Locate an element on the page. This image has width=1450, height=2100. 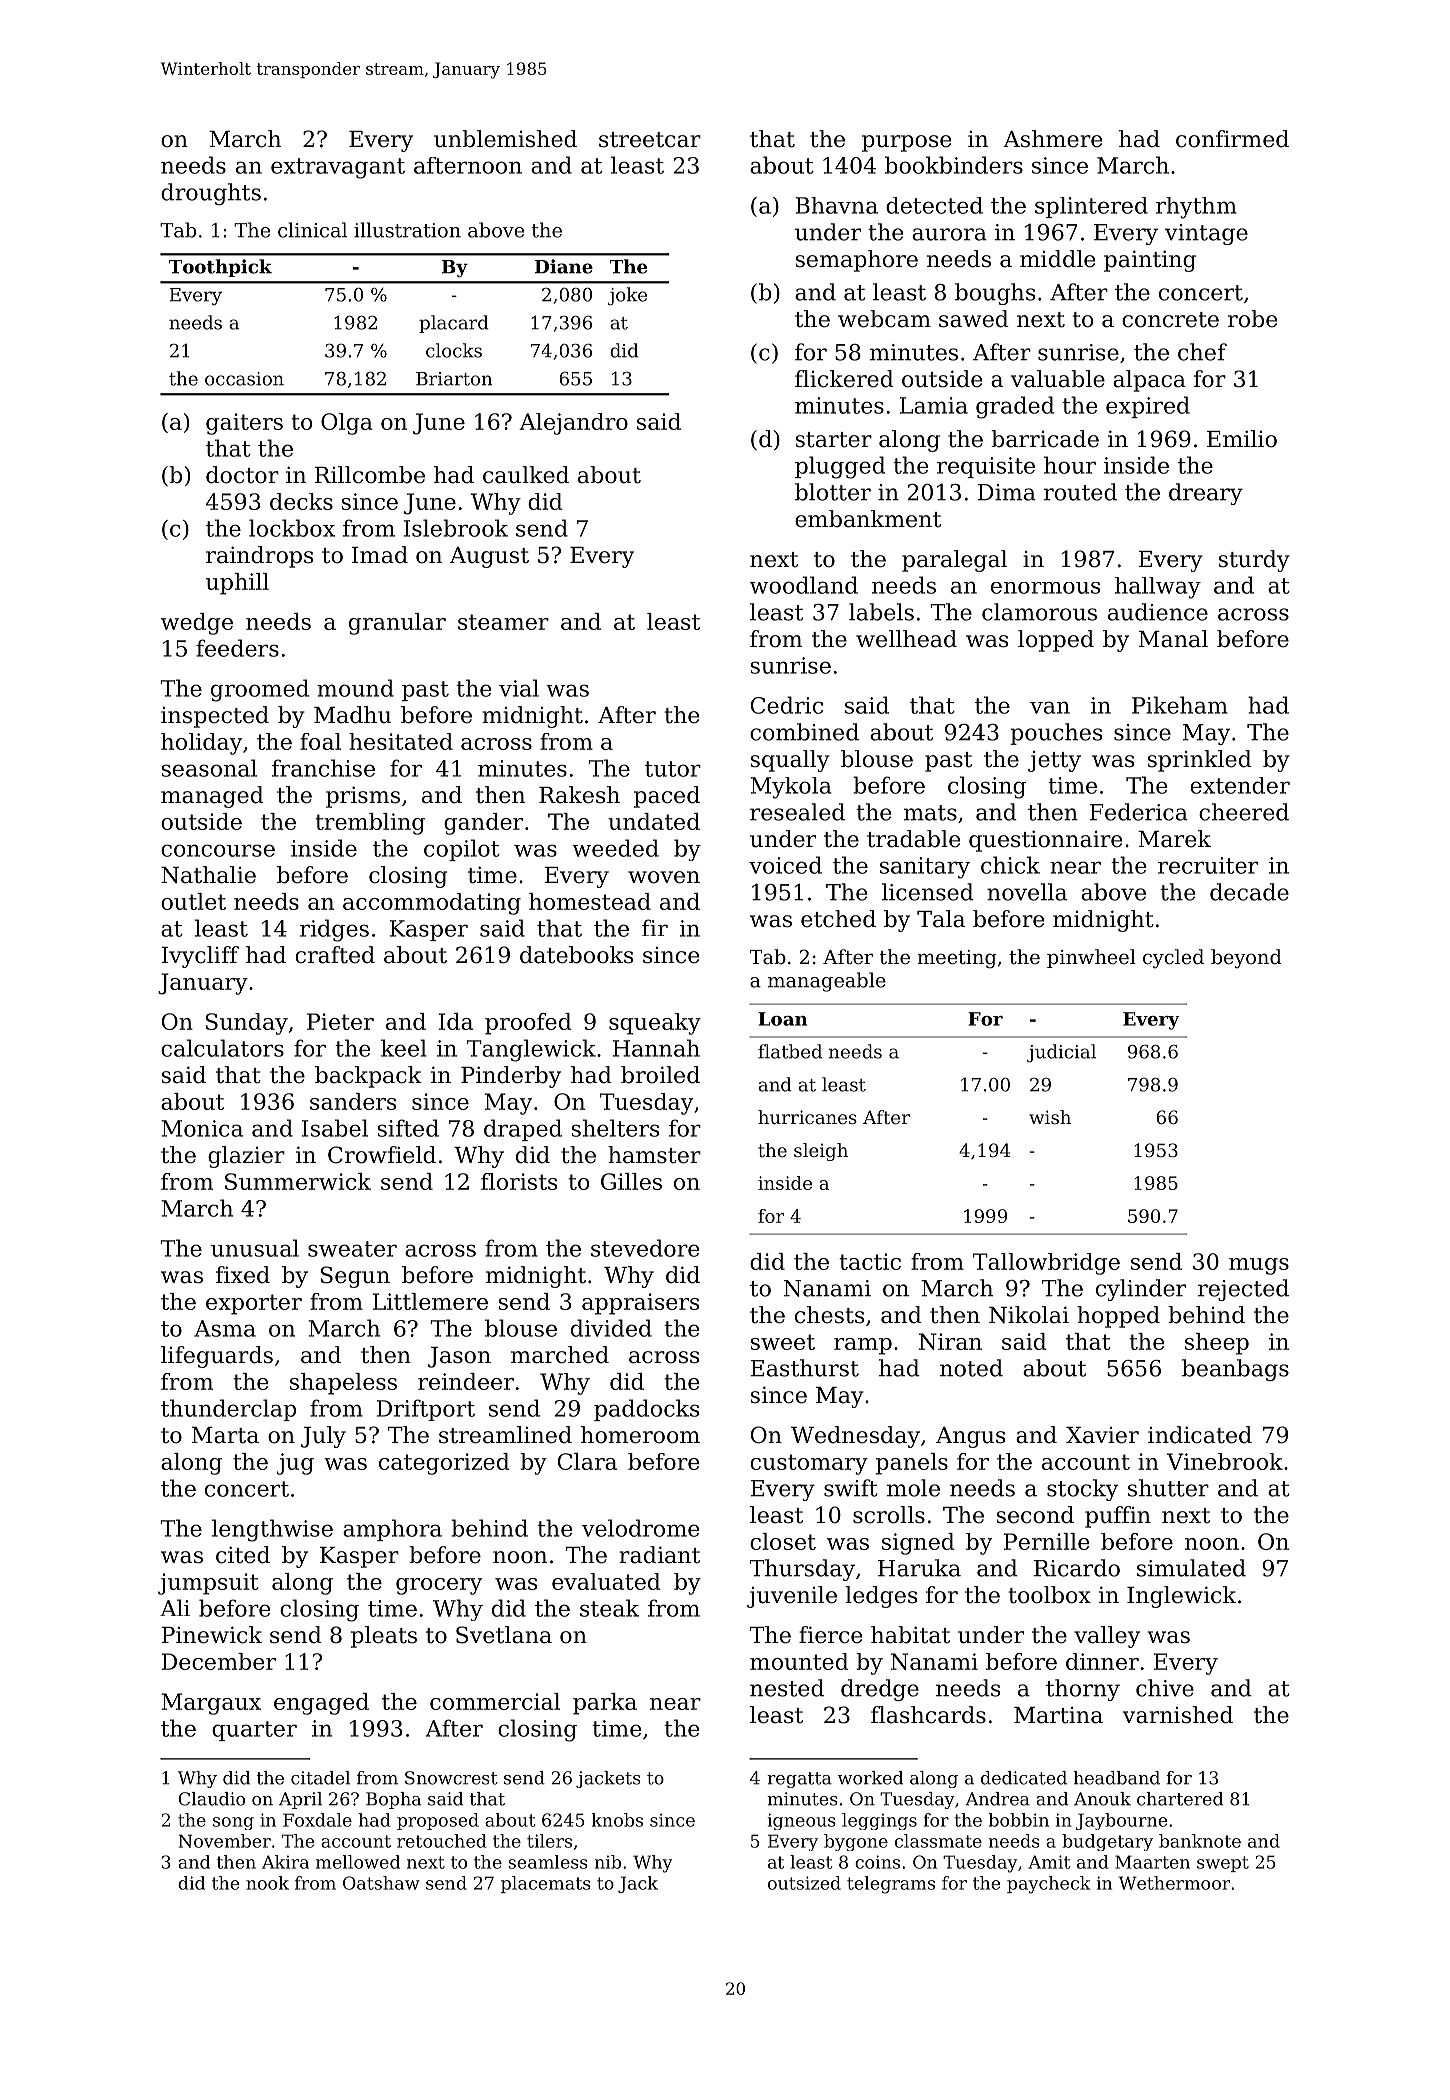
second is located at coordinates (1035, 1515).
